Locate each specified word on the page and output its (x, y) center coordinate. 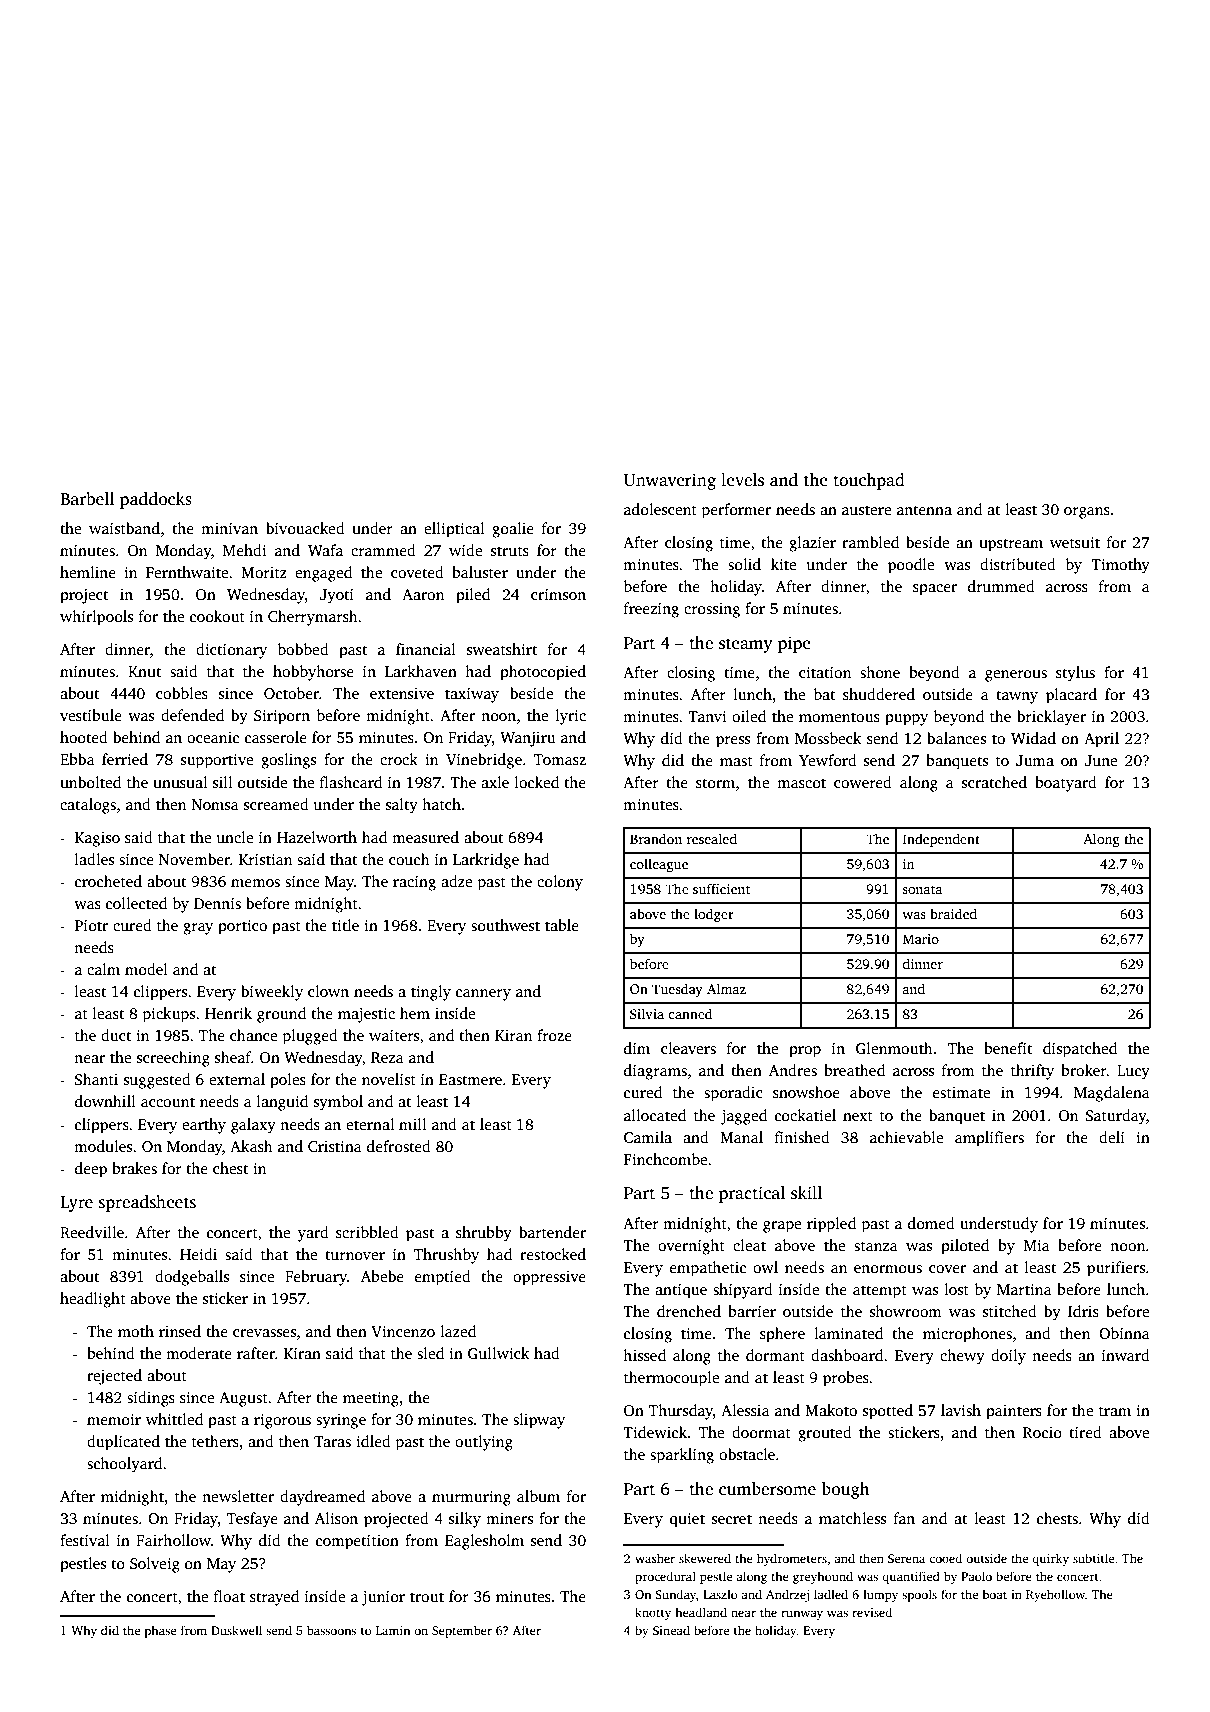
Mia (1037, 1245)
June (1101, 760)
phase (160, 1631)
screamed (276, 804)
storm (715, 783)
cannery (483, 995)
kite (783, 564)
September (462, 1631)
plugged (310, 1037)
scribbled (367, 1232)
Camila (648, 1137)
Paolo (976, 1576)
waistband (124, 528)
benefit (1008, 1048)
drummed (1001, 586)
